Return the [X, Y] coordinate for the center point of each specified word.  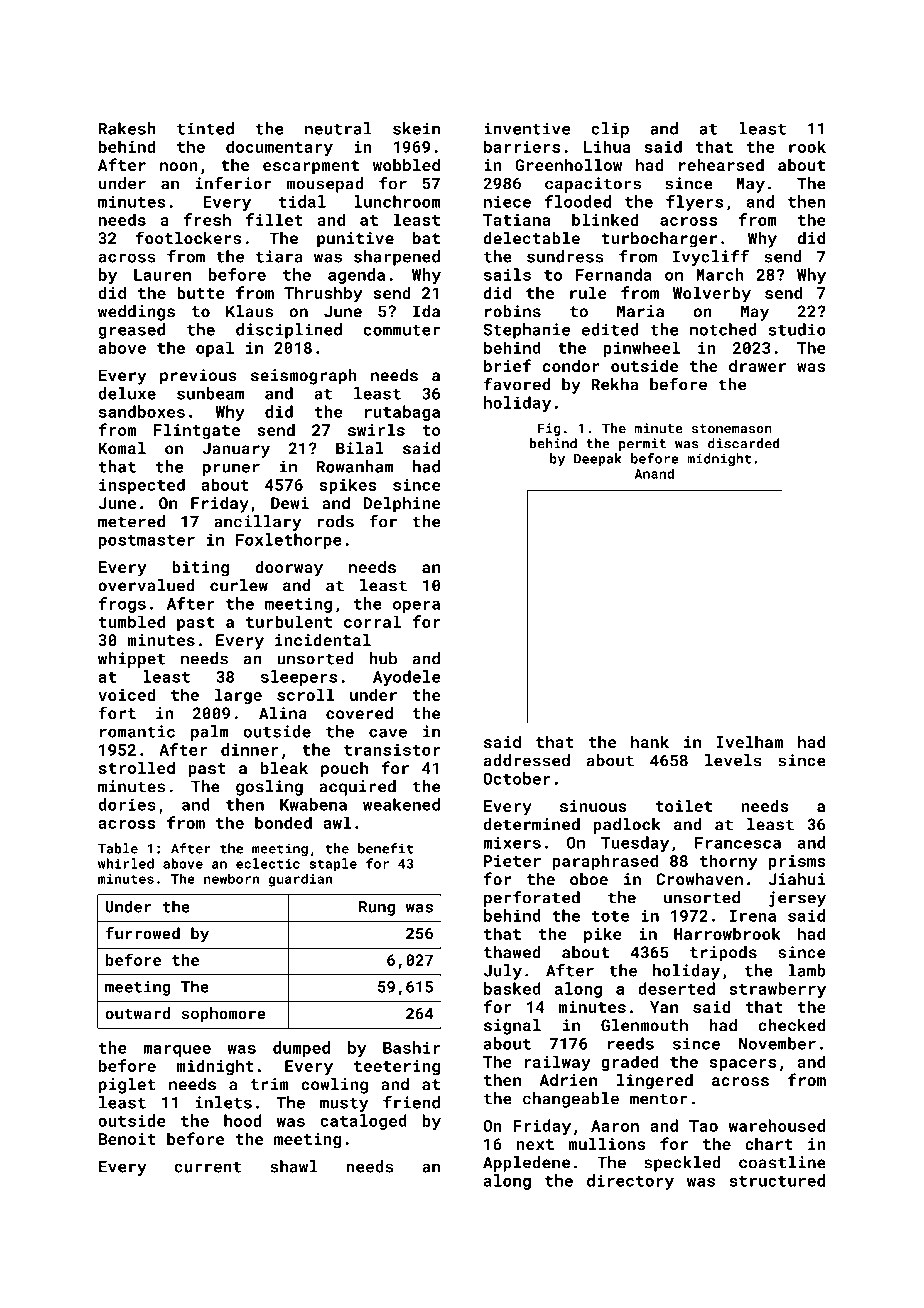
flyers [694, 203]
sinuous [593, 806]
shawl [294, 1166]
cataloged [363, 1122]
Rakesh [127, 128]
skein [416, 128]
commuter [402, 330]
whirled [126, 863]
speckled [682, 1164]
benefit [385, 848]
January [236, 450]
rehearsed [721, 165]
